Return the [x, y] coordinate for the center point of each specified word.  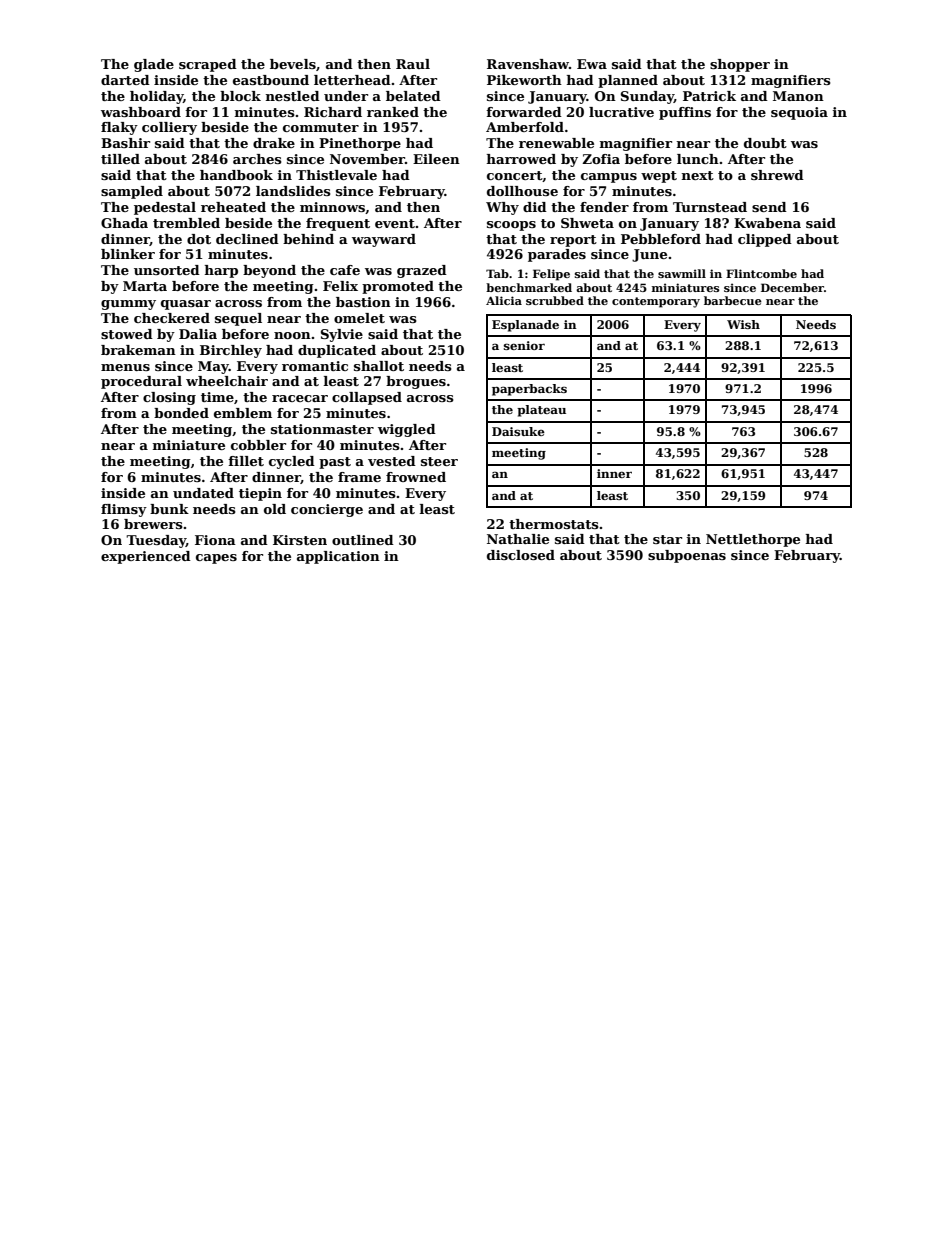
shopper [740, 65]
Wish [743, 324]
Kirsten [300, 540]
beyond [269, 271]
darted [125, 80]
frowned [416, 477]
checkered [172, 318]
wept [659, 177]
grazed [422, 271]
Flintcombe [761, 273]
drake [274, 143]
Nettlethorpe [753, 540]
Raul [413, 64]
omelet [359, 318]
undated [203, 493]
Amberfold [525, 127]
